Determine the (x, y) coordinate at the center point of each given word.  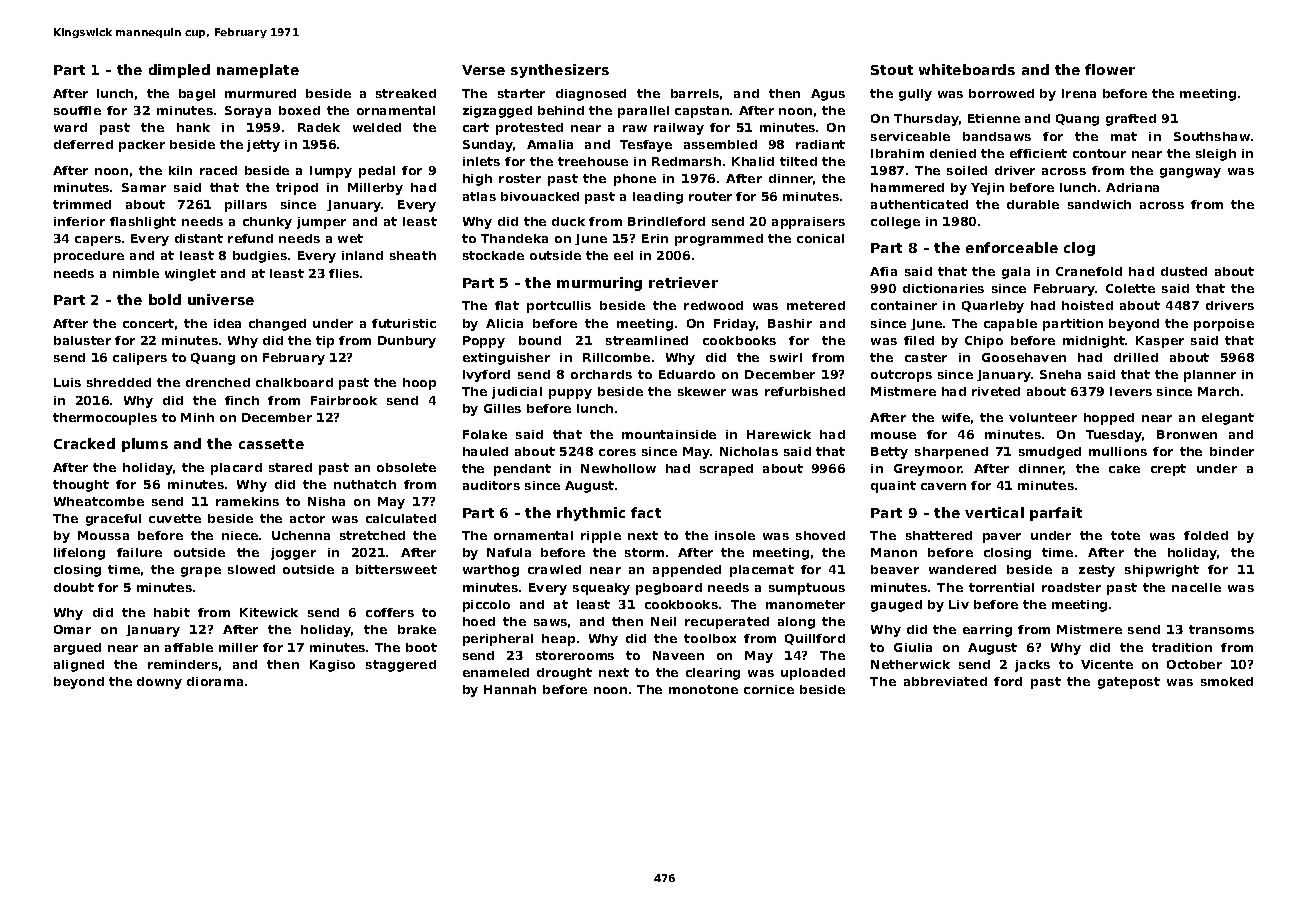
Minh (197, 417)
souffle (77, 110)
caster (926, 357)
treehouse (593, 161)
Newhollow (618, 468)
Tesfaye (646, 146)
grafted (1131, 120)
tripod (297, 189)
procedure (89, 257)
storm (644, 552)
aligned (79, 666)
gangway (1190, 173)
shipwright (1162, 571)
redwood (713, 305)
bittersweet (396, 569)
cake (1124, 468)
